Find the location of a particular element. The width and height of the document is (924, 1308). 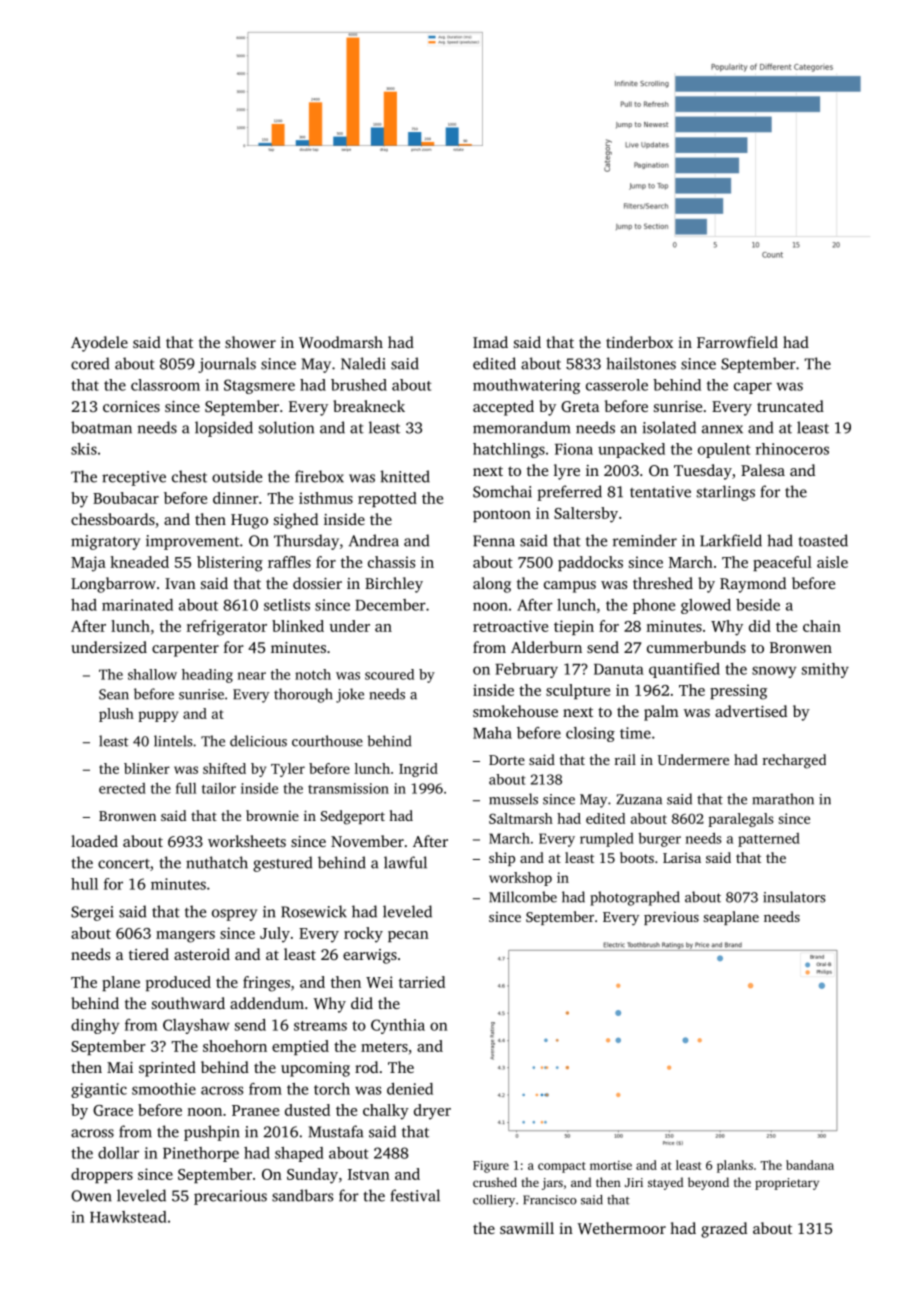

Stagsmere is located at coordinates (259, 386).
